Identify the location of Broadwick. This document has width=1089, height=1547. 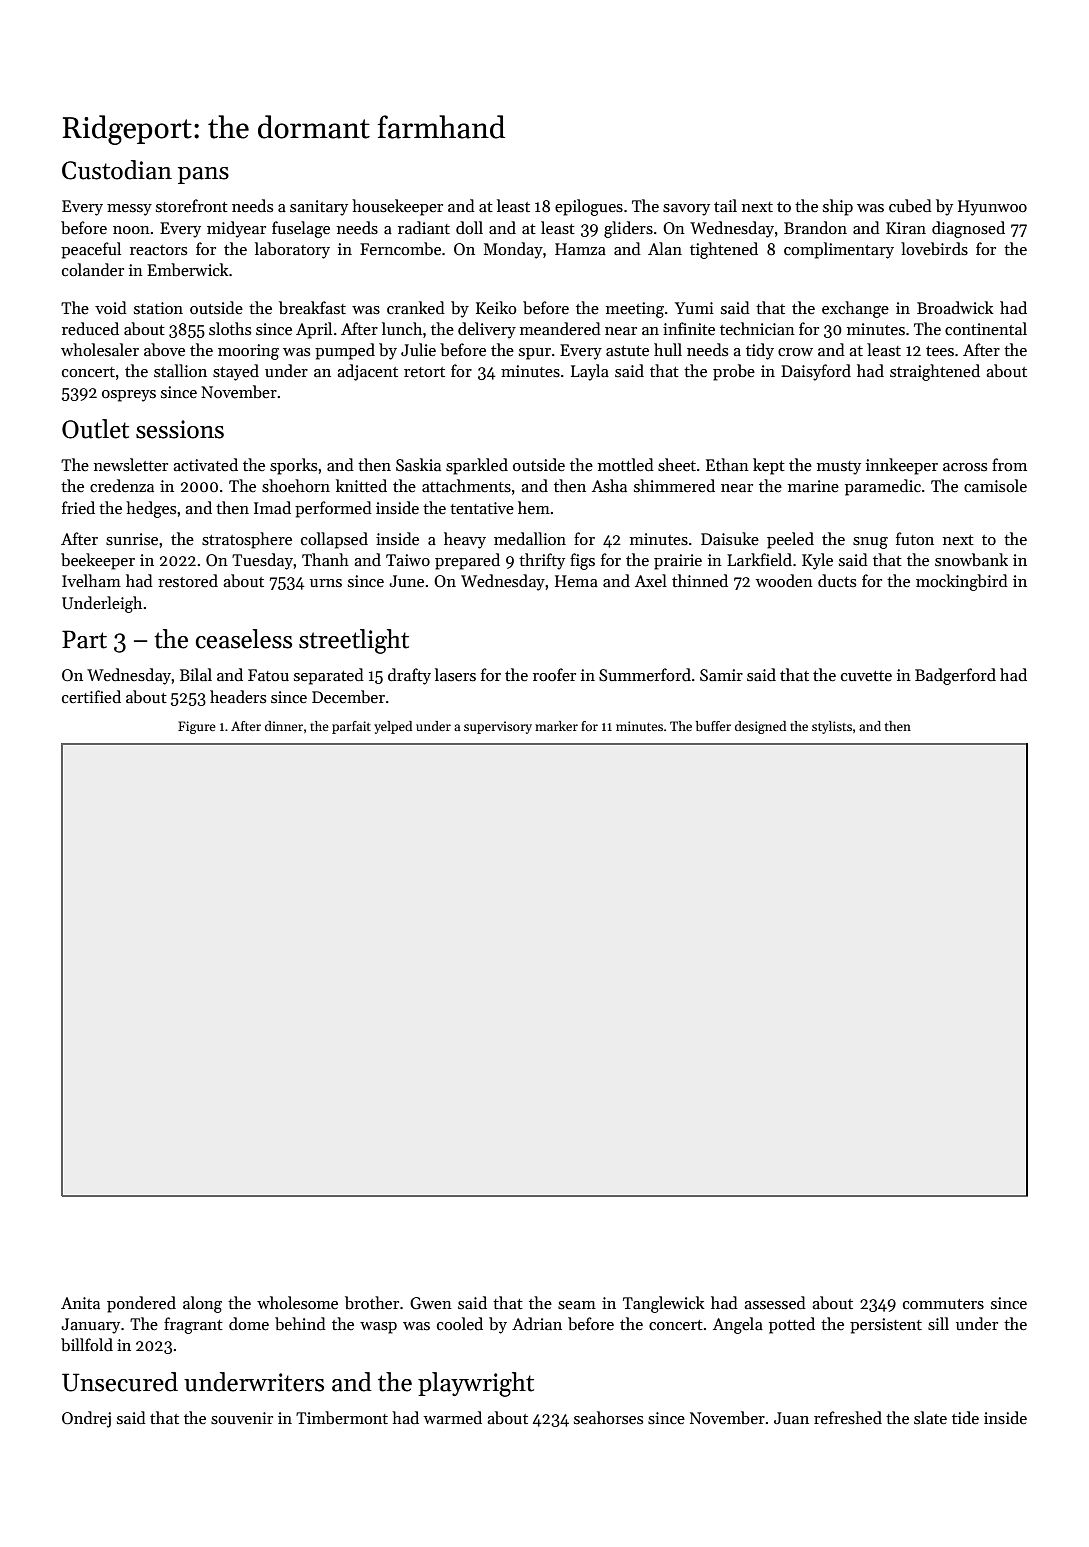
(955, 307).
